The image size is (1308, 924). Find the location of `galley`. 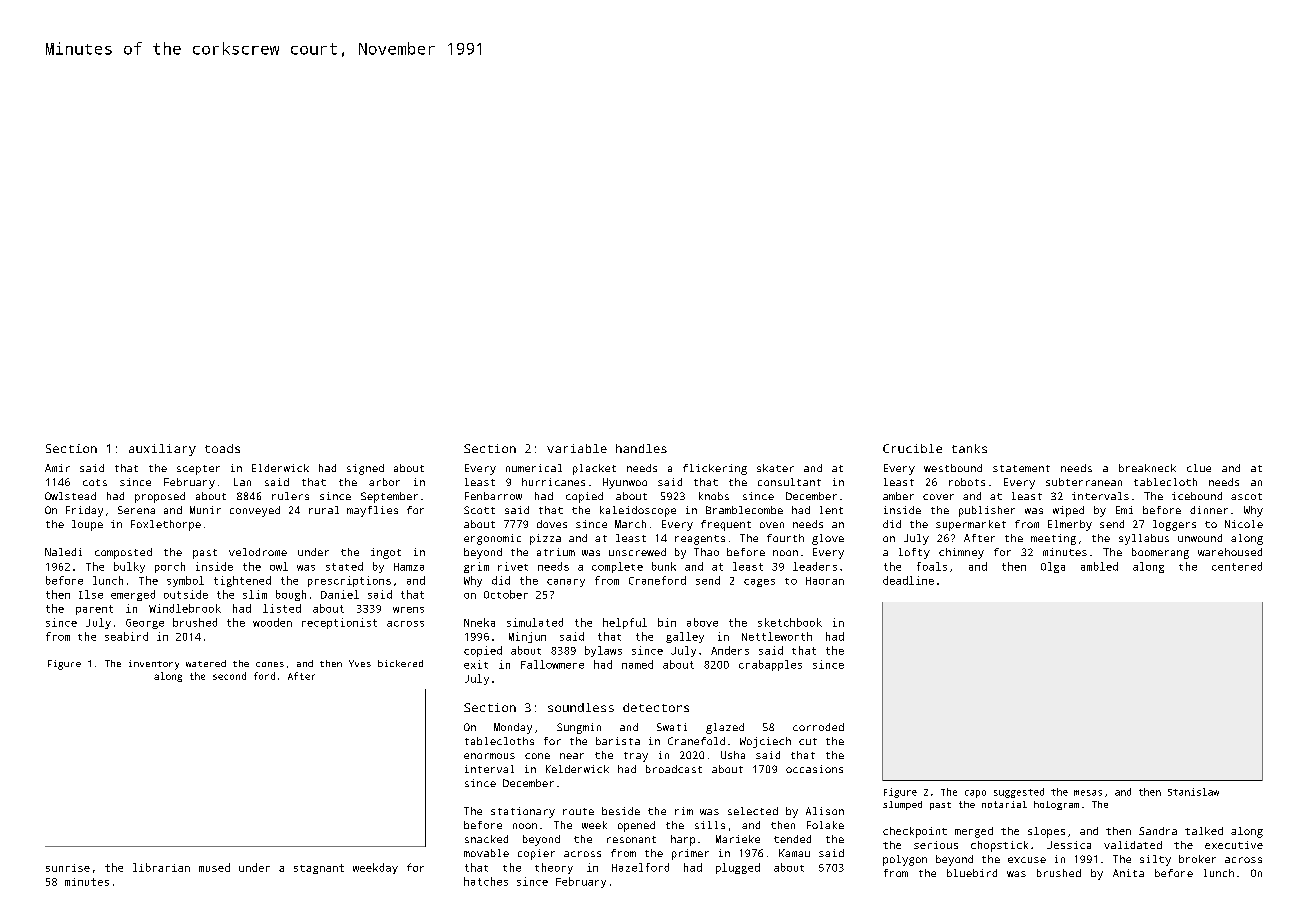

galley is located at coordinates (685, 637).
